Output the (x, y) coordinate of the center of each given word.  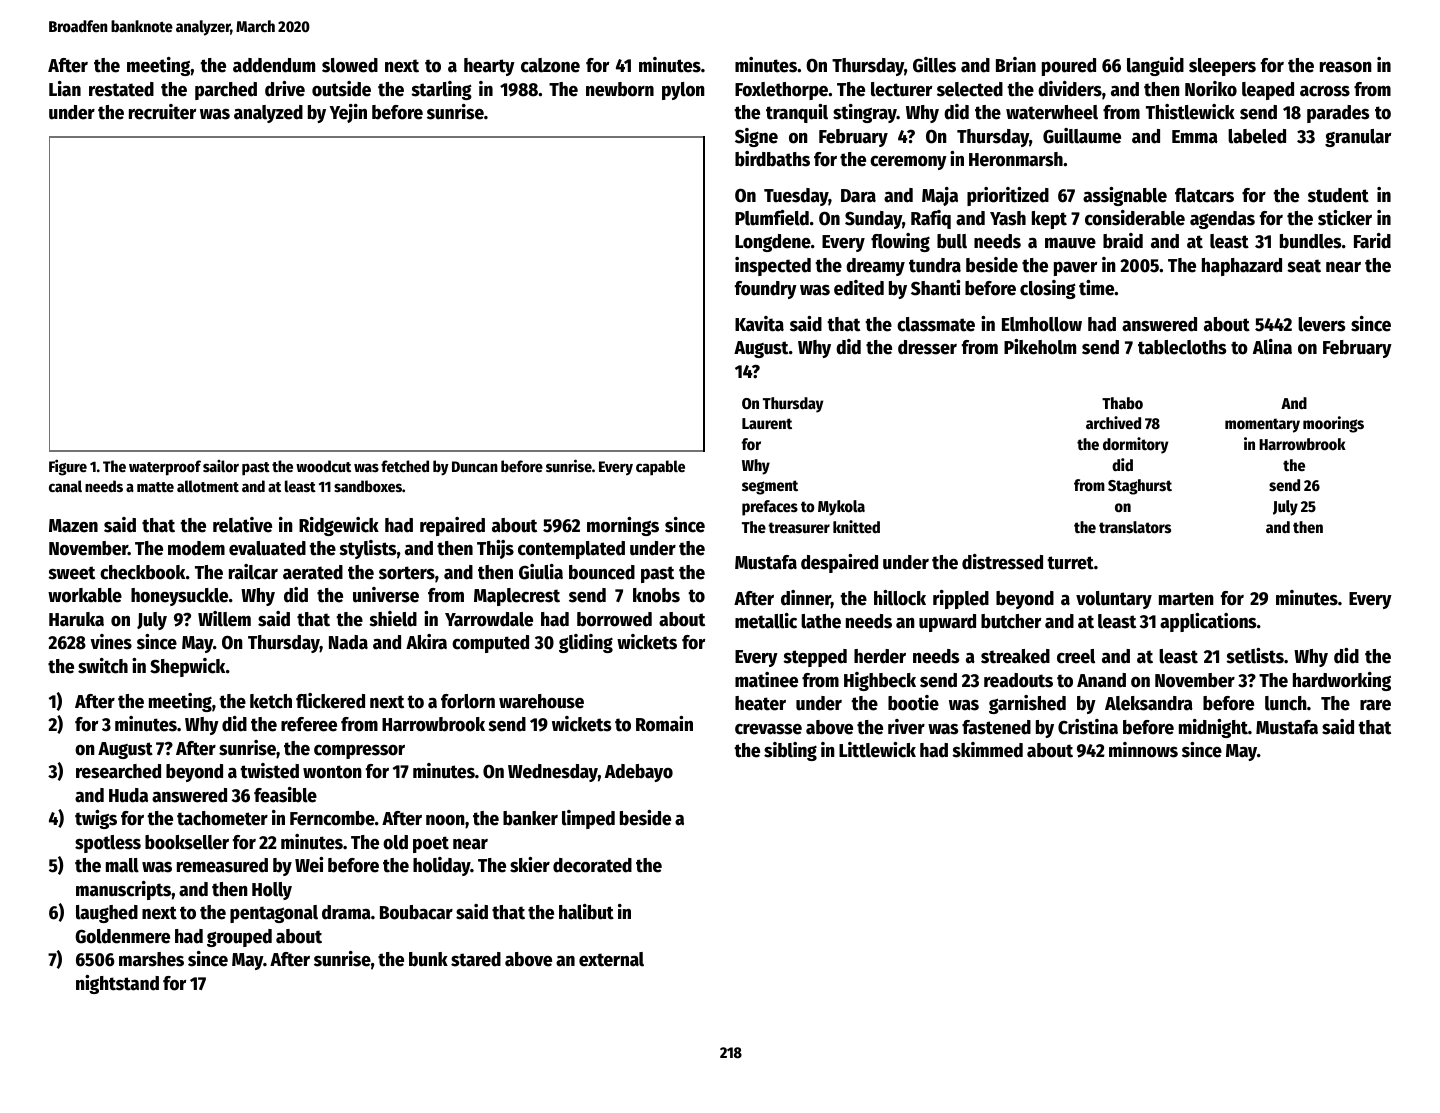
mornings (623, 526)
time (1097, 288)
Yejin (348, 113)
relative (242, 525)
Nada (348, 642)
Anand (1101, 680)
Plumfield (772, 218)
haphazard (1242, 267)
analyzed (268, 114)
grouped (239, 938)
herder (880, 656)
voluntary (1114, 600)
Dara (858, 196)
